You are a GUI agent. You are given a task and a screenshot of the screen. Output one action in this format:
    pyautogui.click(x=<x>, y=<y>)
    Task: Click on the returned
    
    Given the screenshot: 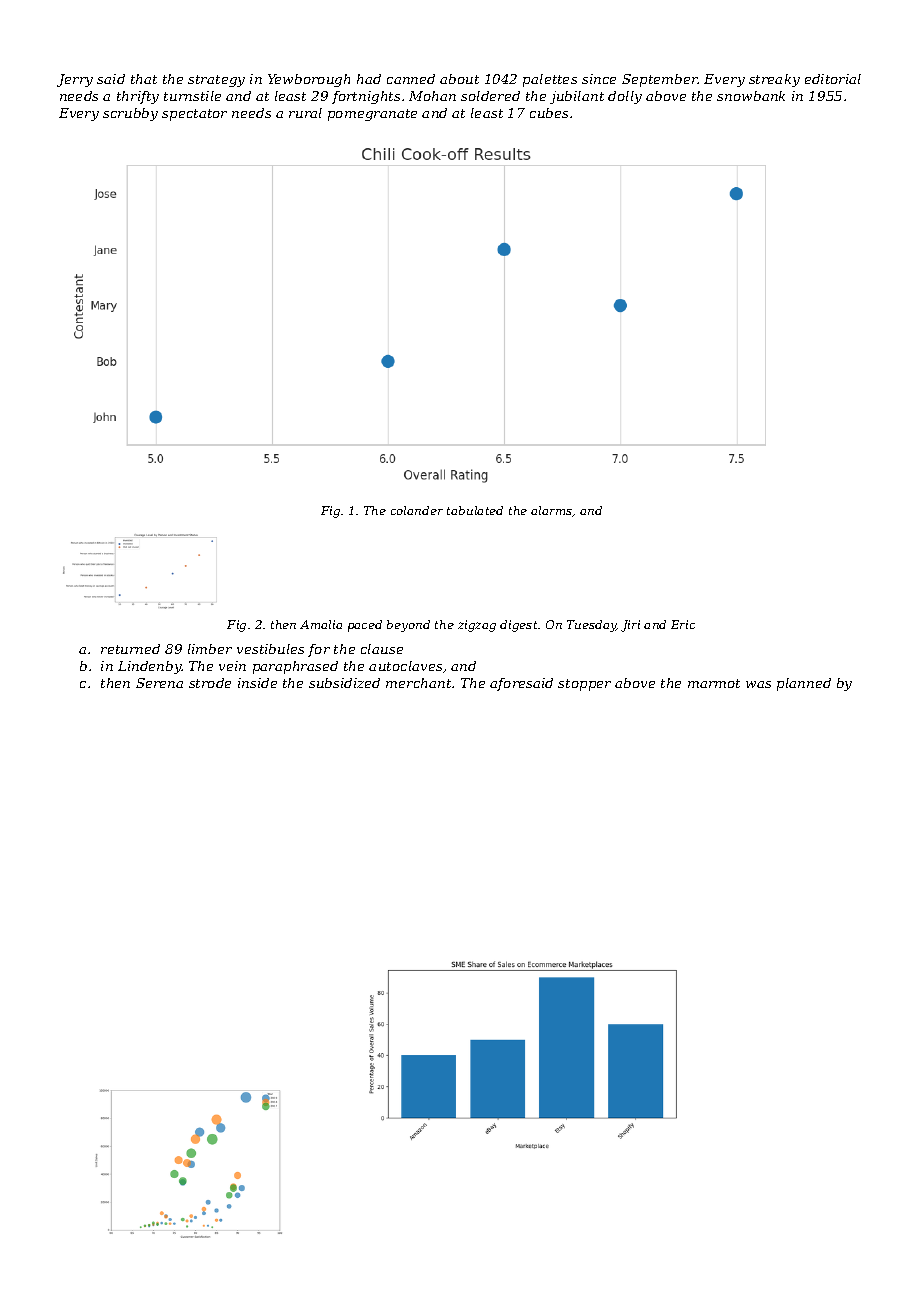 What is the action you would take?
    pyautogui.click(x=130, y=649)
